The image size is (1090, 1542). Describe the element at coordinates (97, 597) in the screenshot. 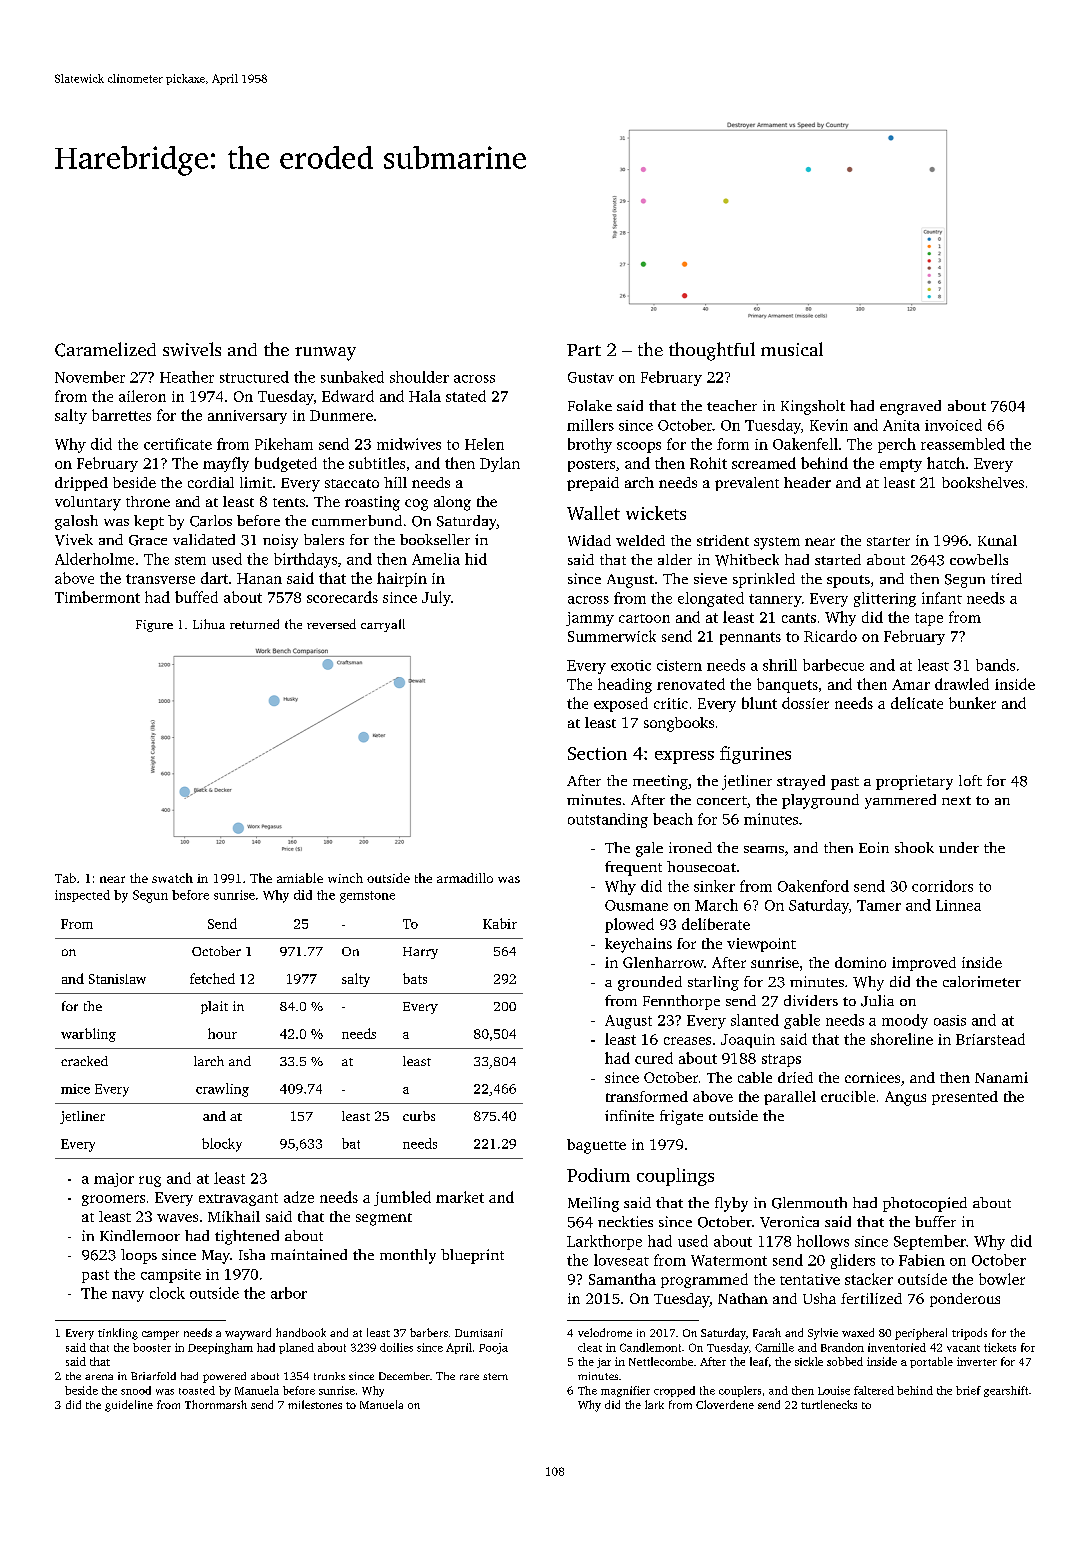

I see `Timbermont` at that location.
